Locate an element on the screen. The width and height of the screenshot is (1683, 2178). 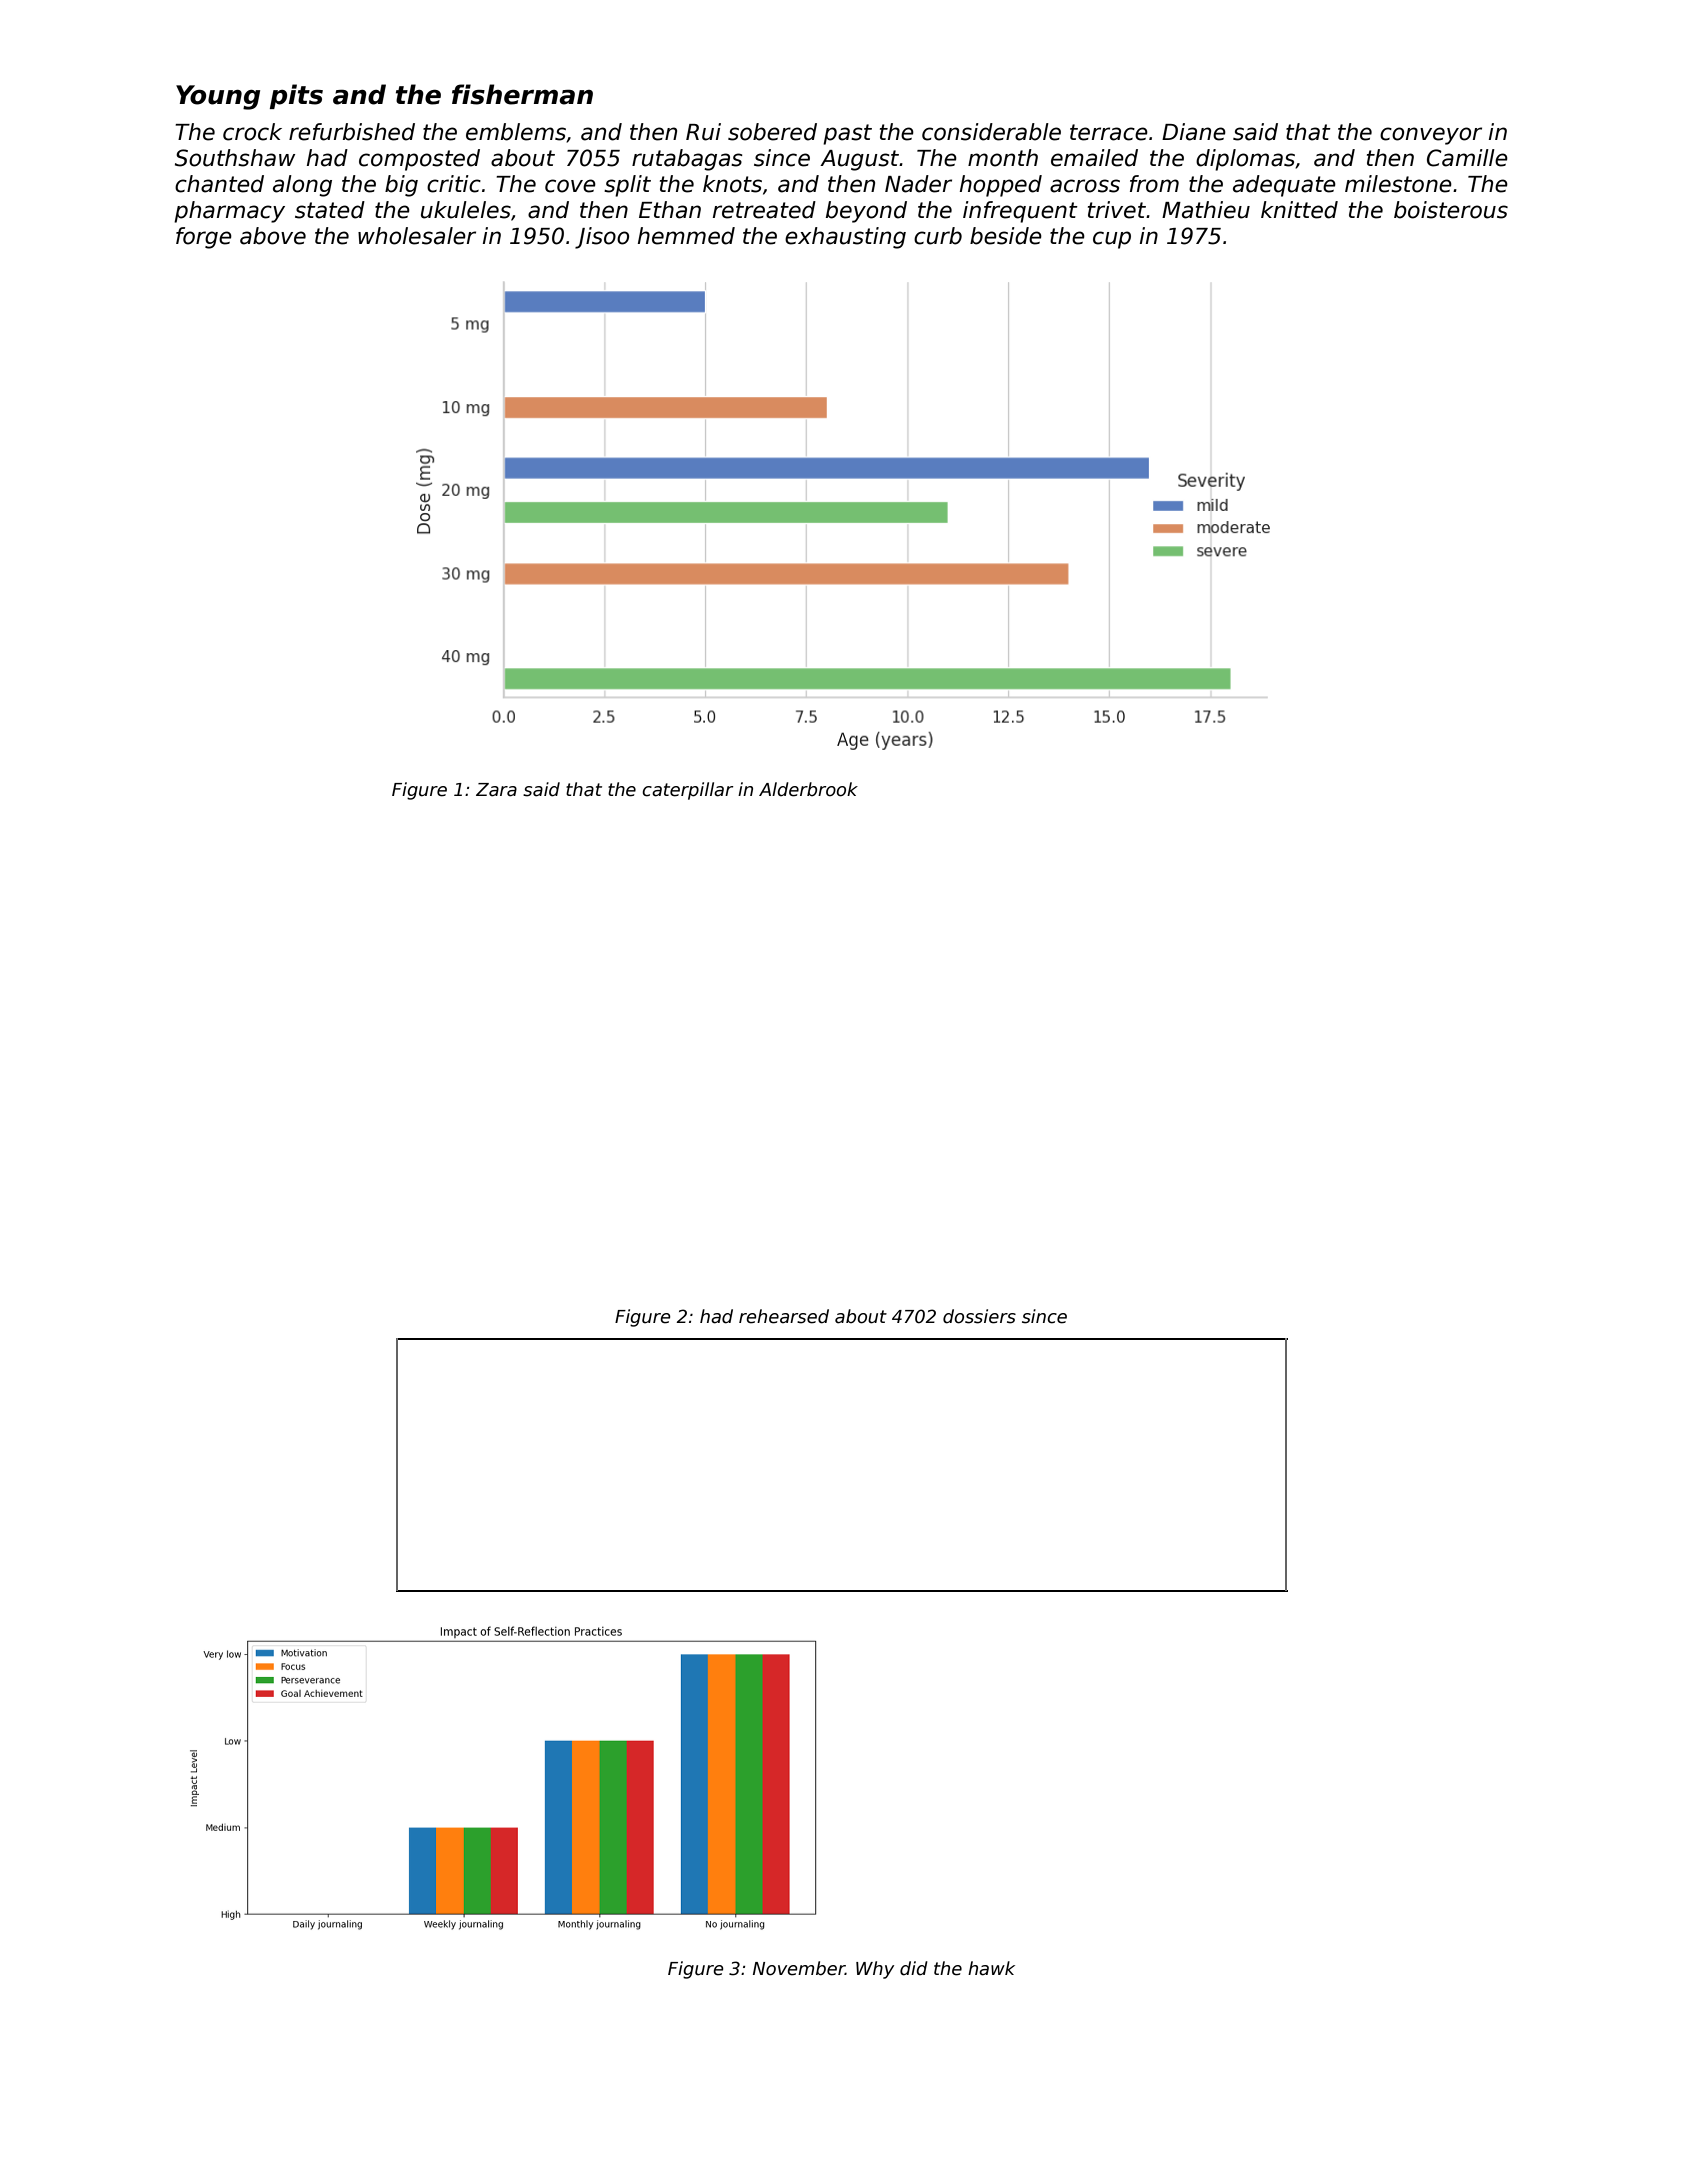
dossiers is located at coordinates (979, 1316).
